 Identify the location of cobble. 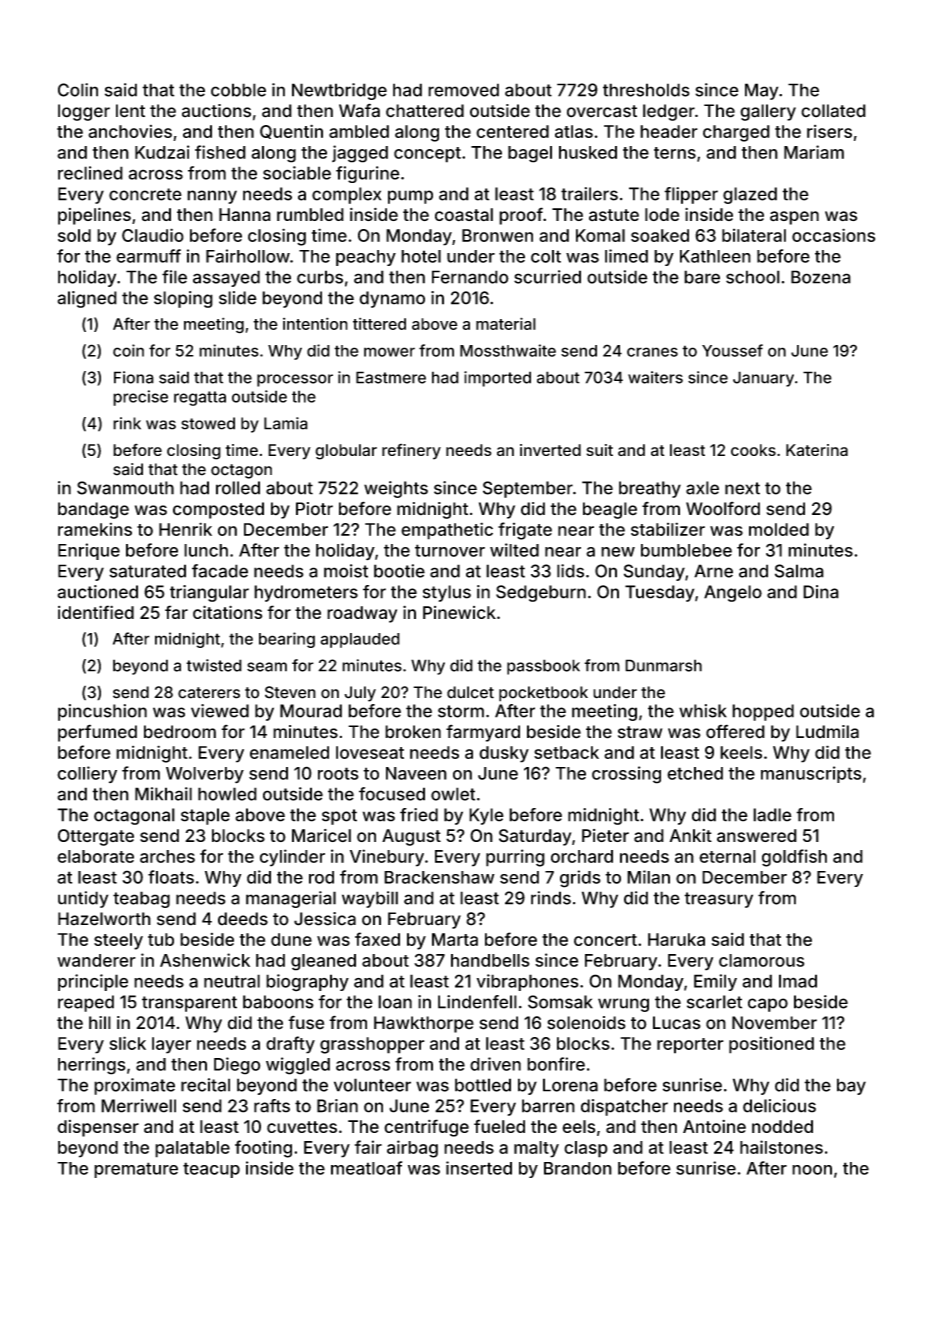
(238, 90).
